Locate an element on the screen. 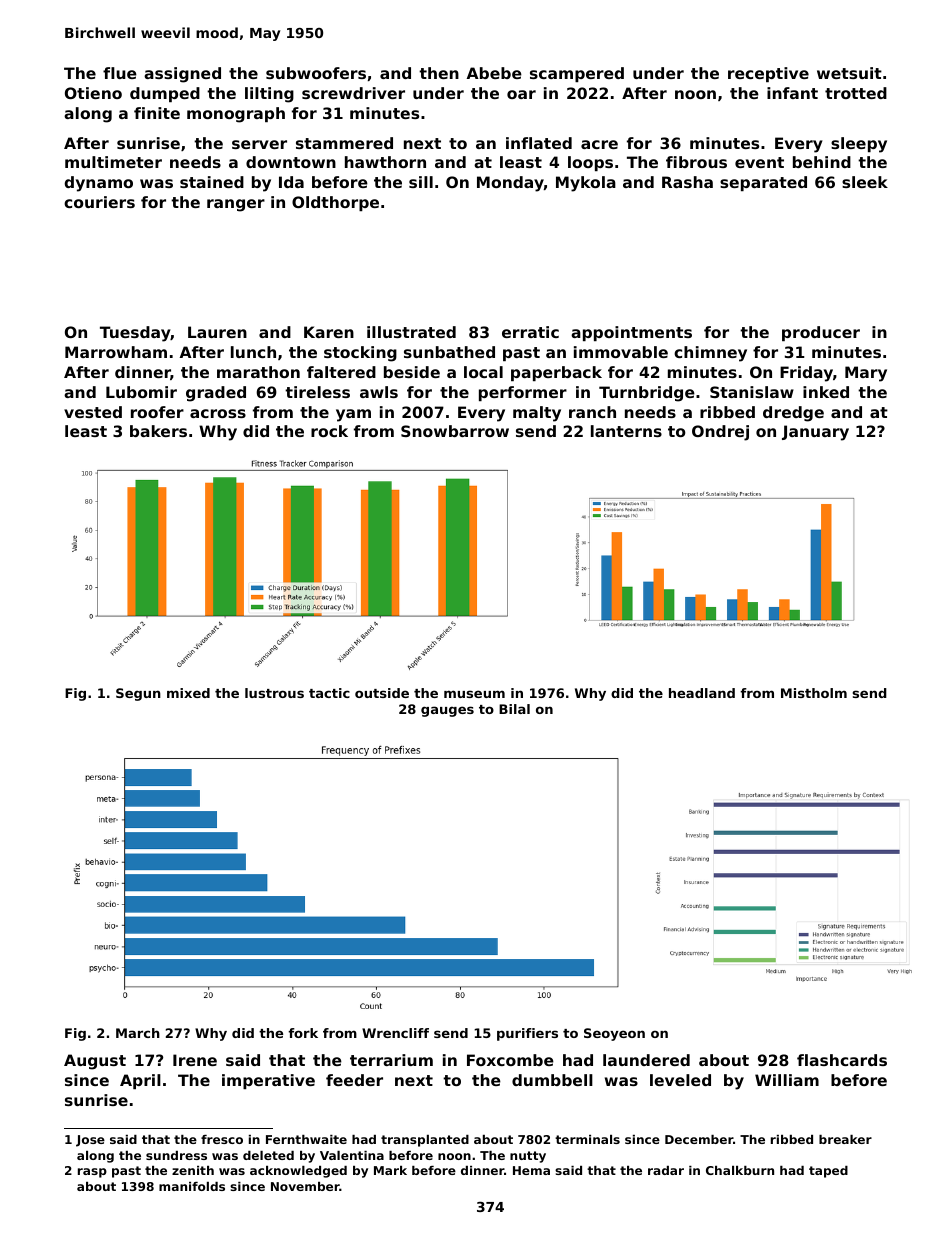  sleek is located at coordinates (865, 182).
